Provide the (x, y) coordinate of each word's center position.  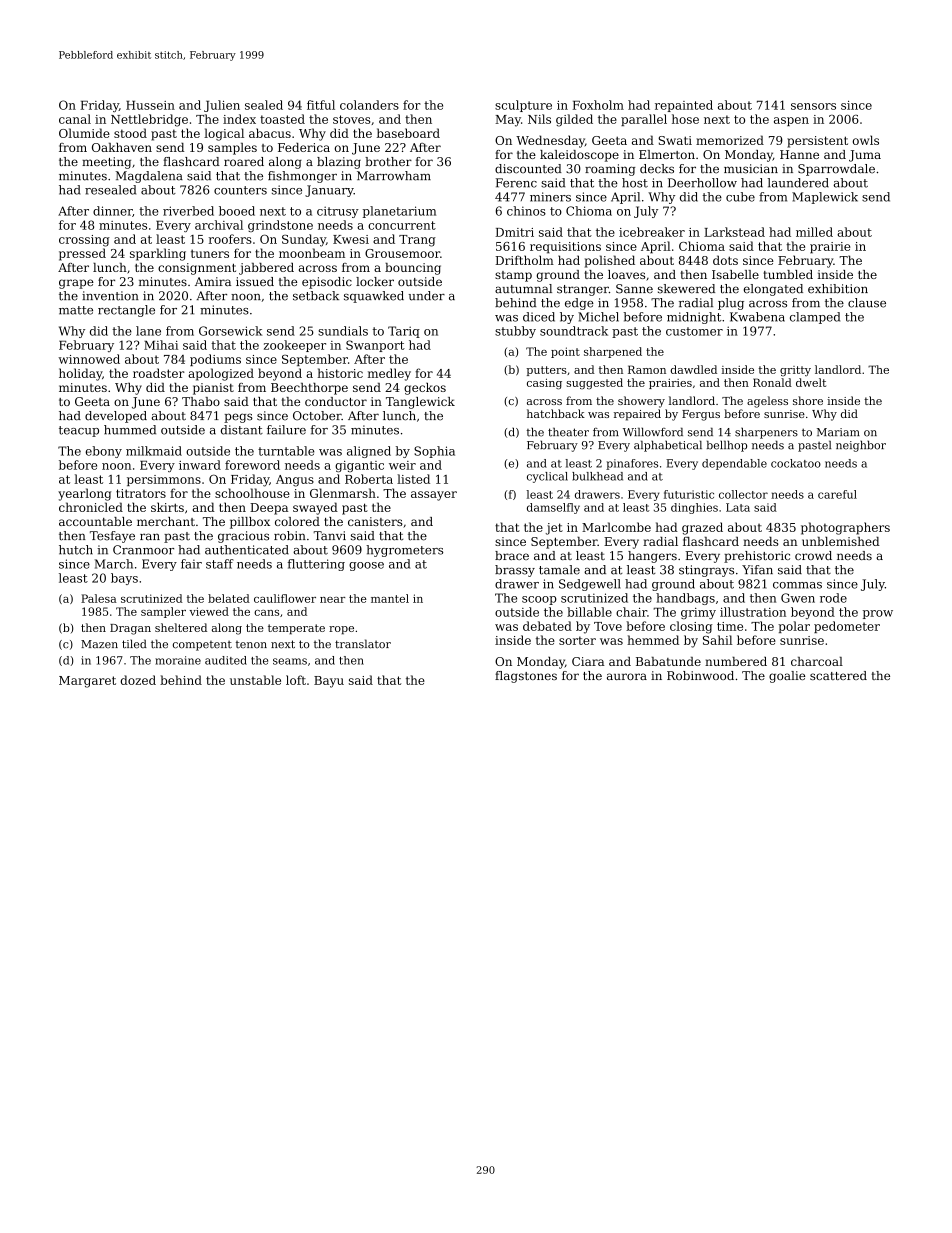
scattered (838, 675)
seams (290, 661)
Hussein (150, 105)
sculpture (523, 106)
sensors (813, 106)
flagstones (526, 677)
